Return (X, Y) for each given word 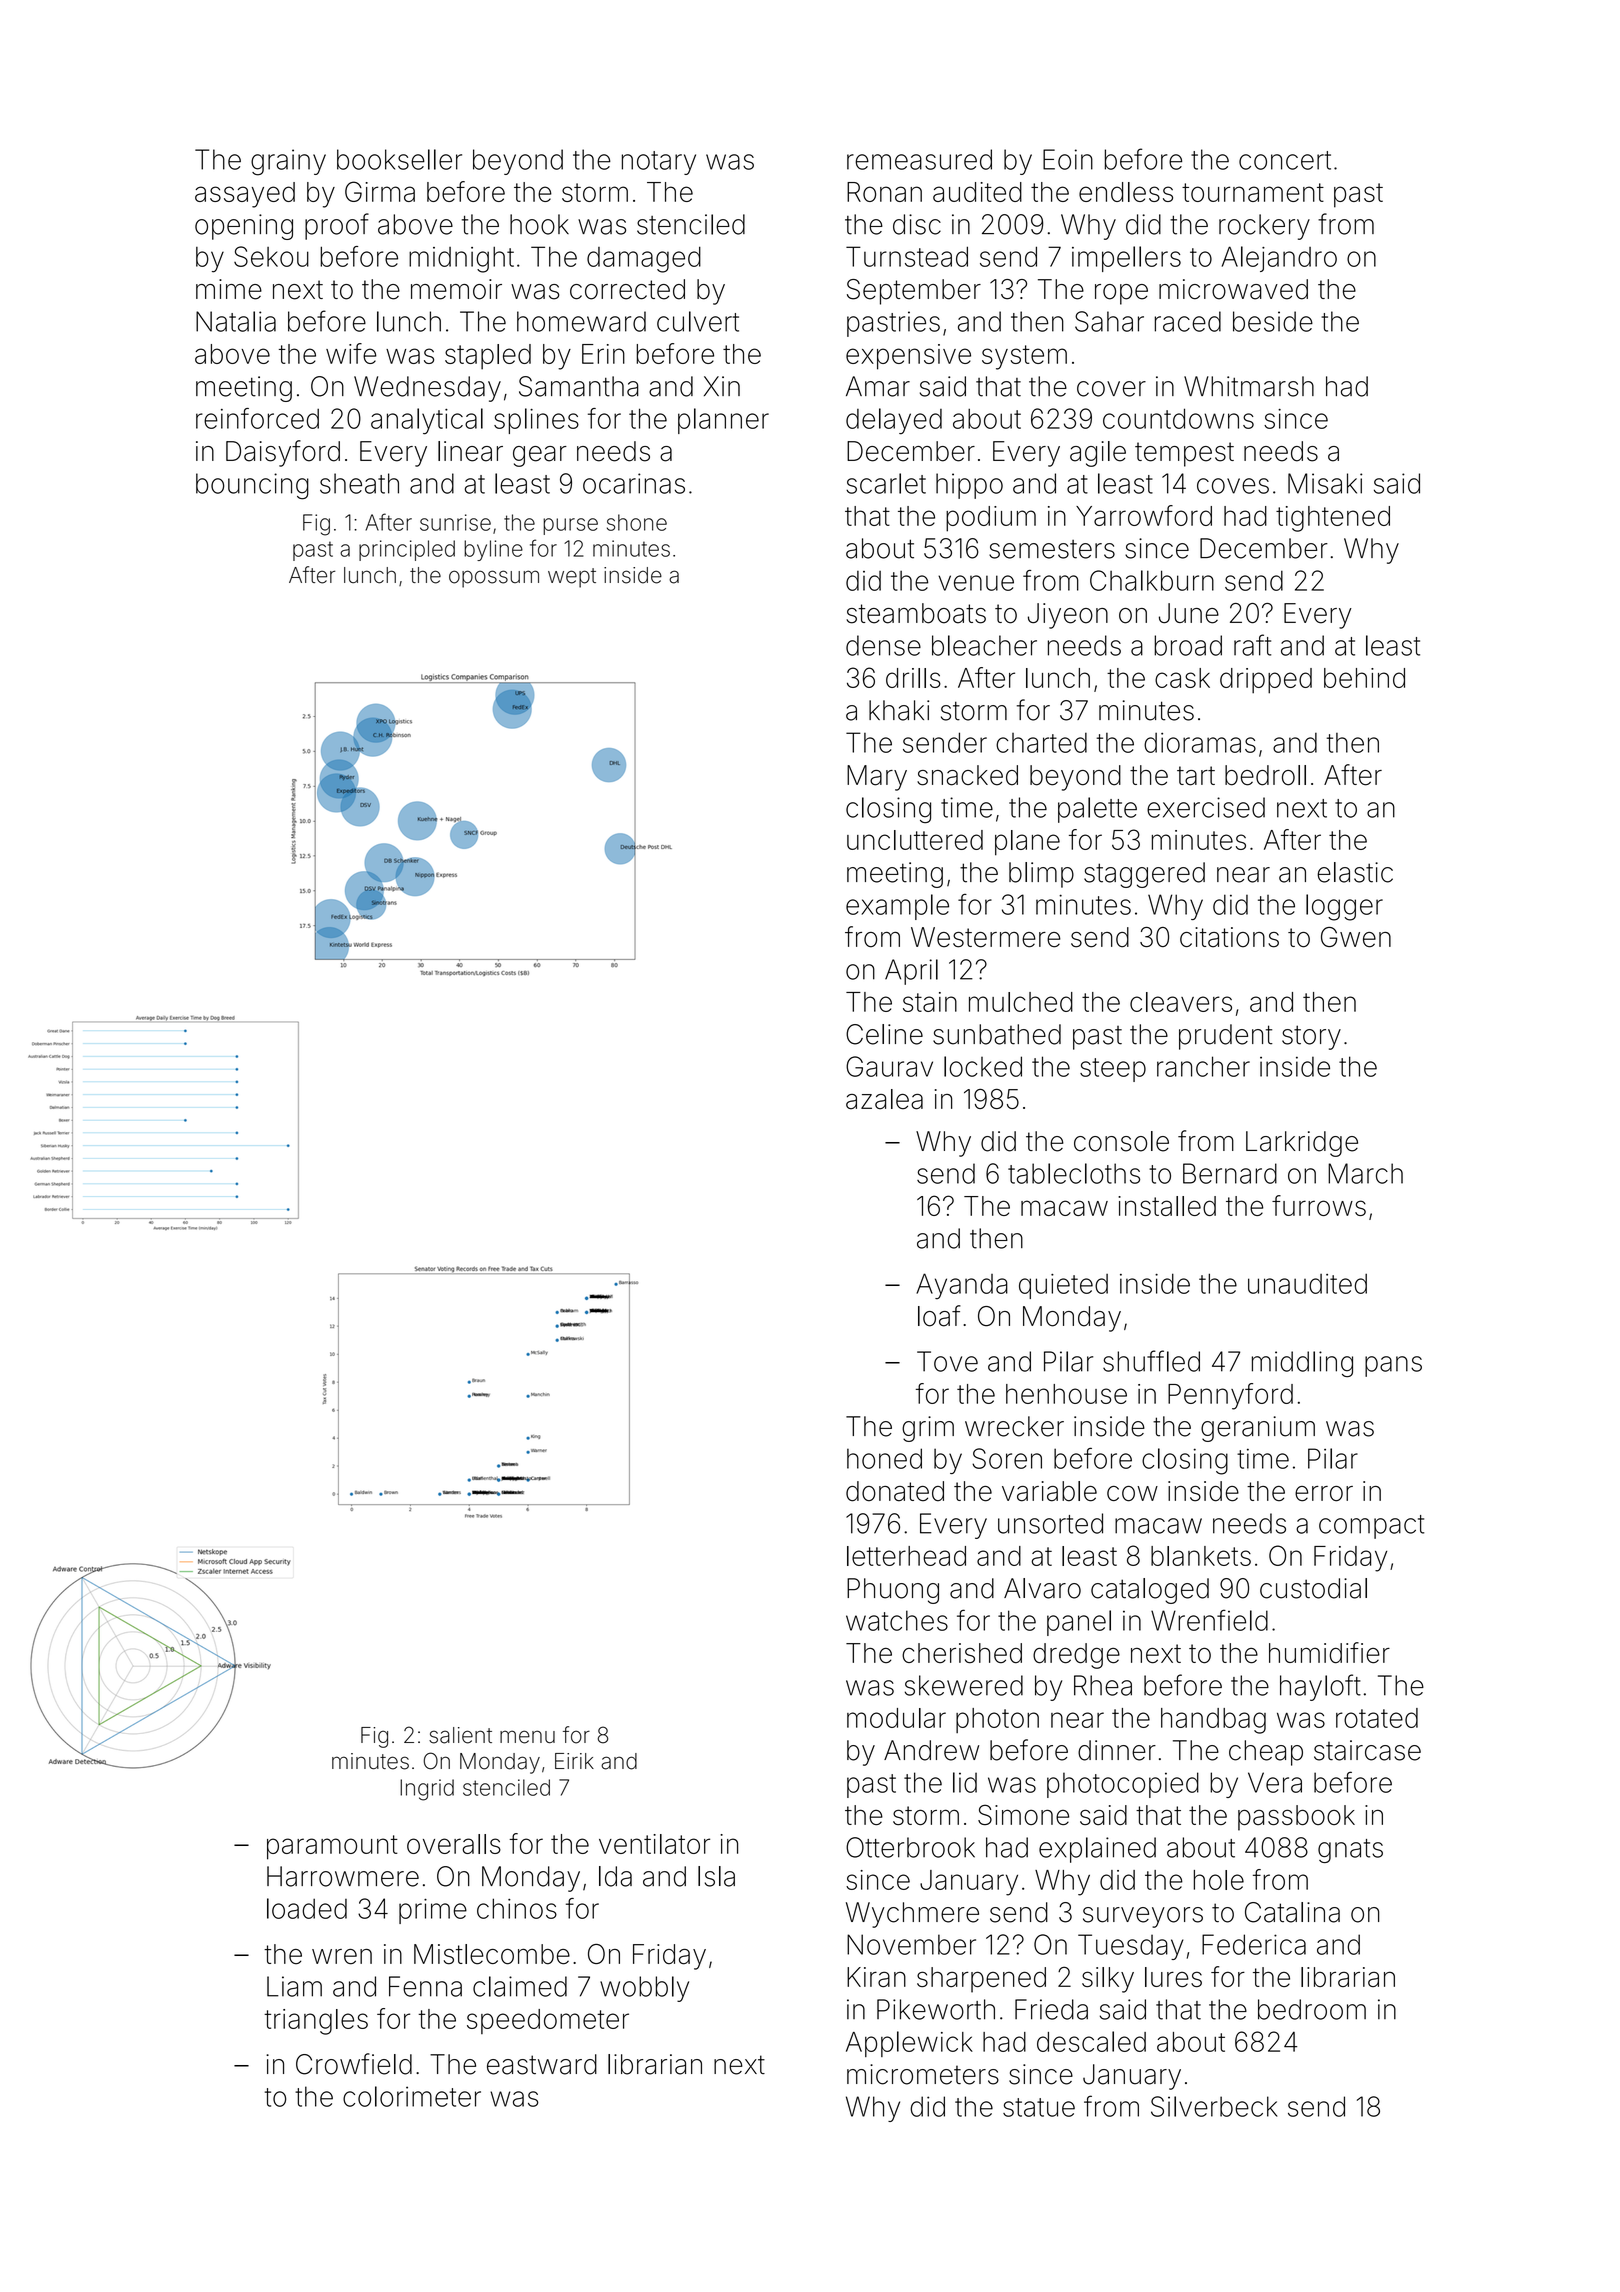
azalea (884, 1099)
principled (407, 550)
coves (1233, 486)
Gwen (1356, 937)
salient (460, 1735)
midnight (461, 260)
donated (895, 1491)
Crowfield (354, 2064)
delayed (894, 421)
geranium (1258, 1429)
